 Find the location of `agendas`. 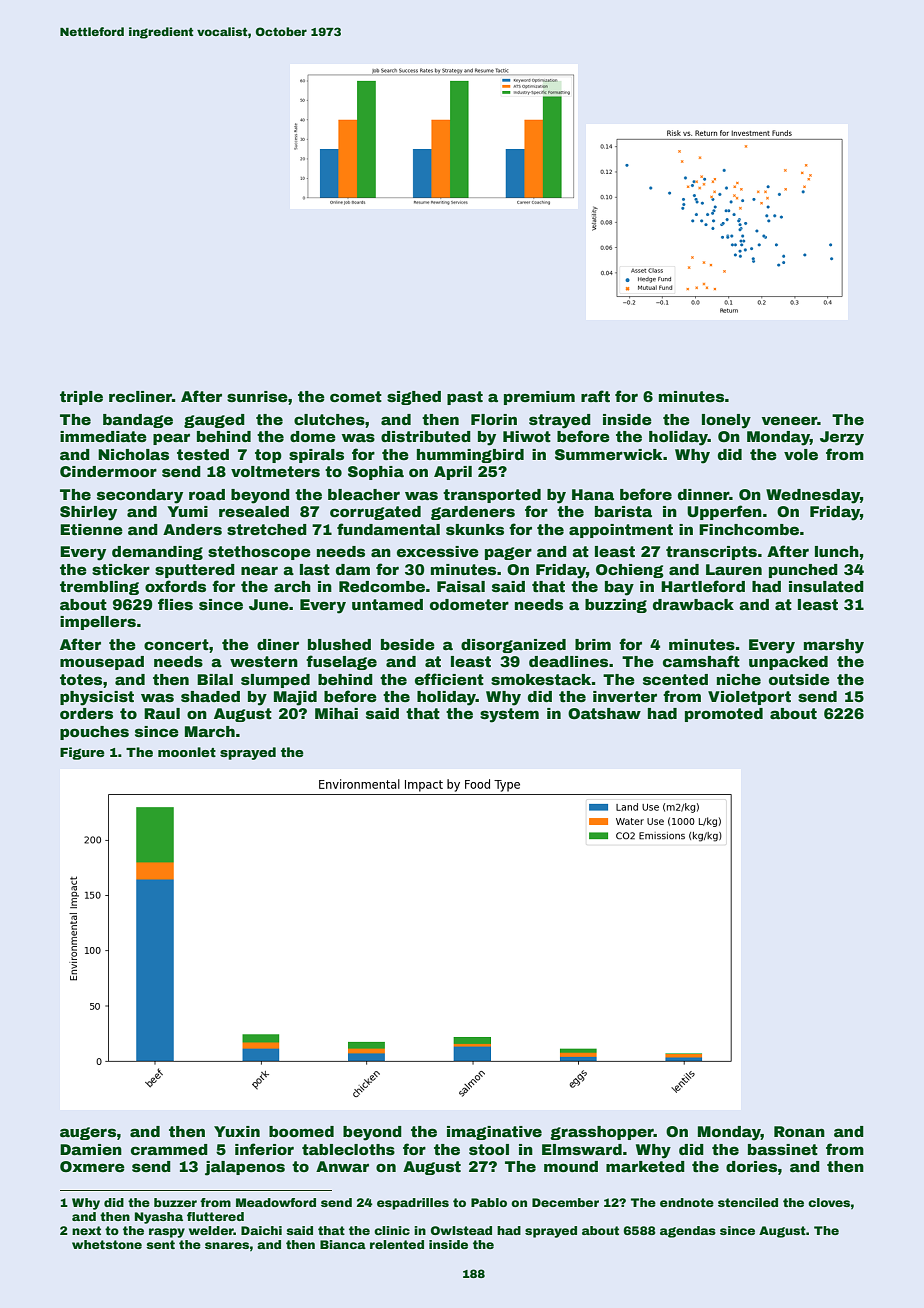

agendas is located at coordinates (688, 1232).
